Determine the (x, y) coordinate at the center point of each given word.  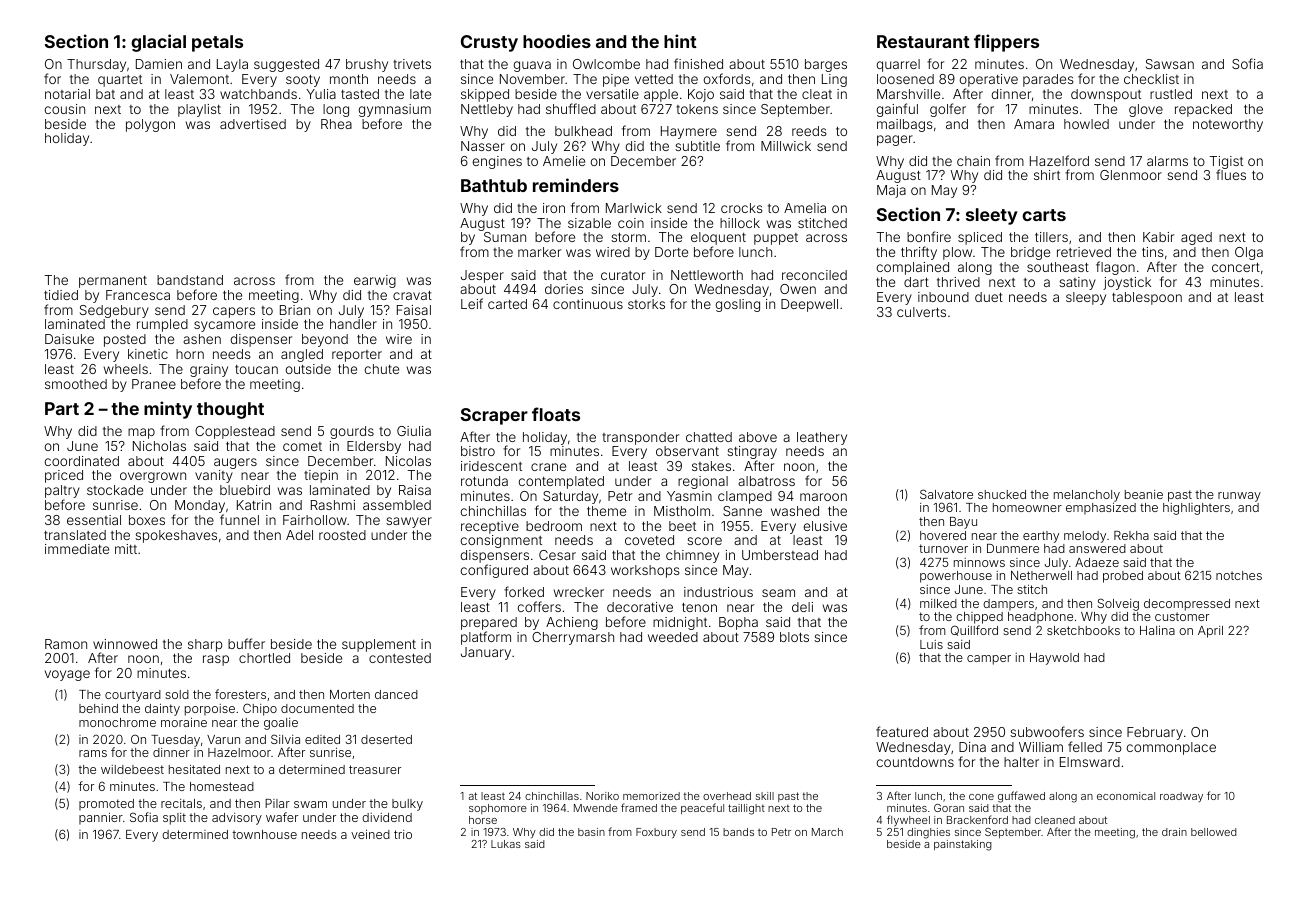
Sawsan (1170, 64)
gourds (352, 432)
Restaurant (923, 41)
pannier (101, 819)
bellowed (1214, 832)
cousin (65, 109)
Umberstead (780, 555)
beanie (1144, 494)
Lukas (506, 844)
